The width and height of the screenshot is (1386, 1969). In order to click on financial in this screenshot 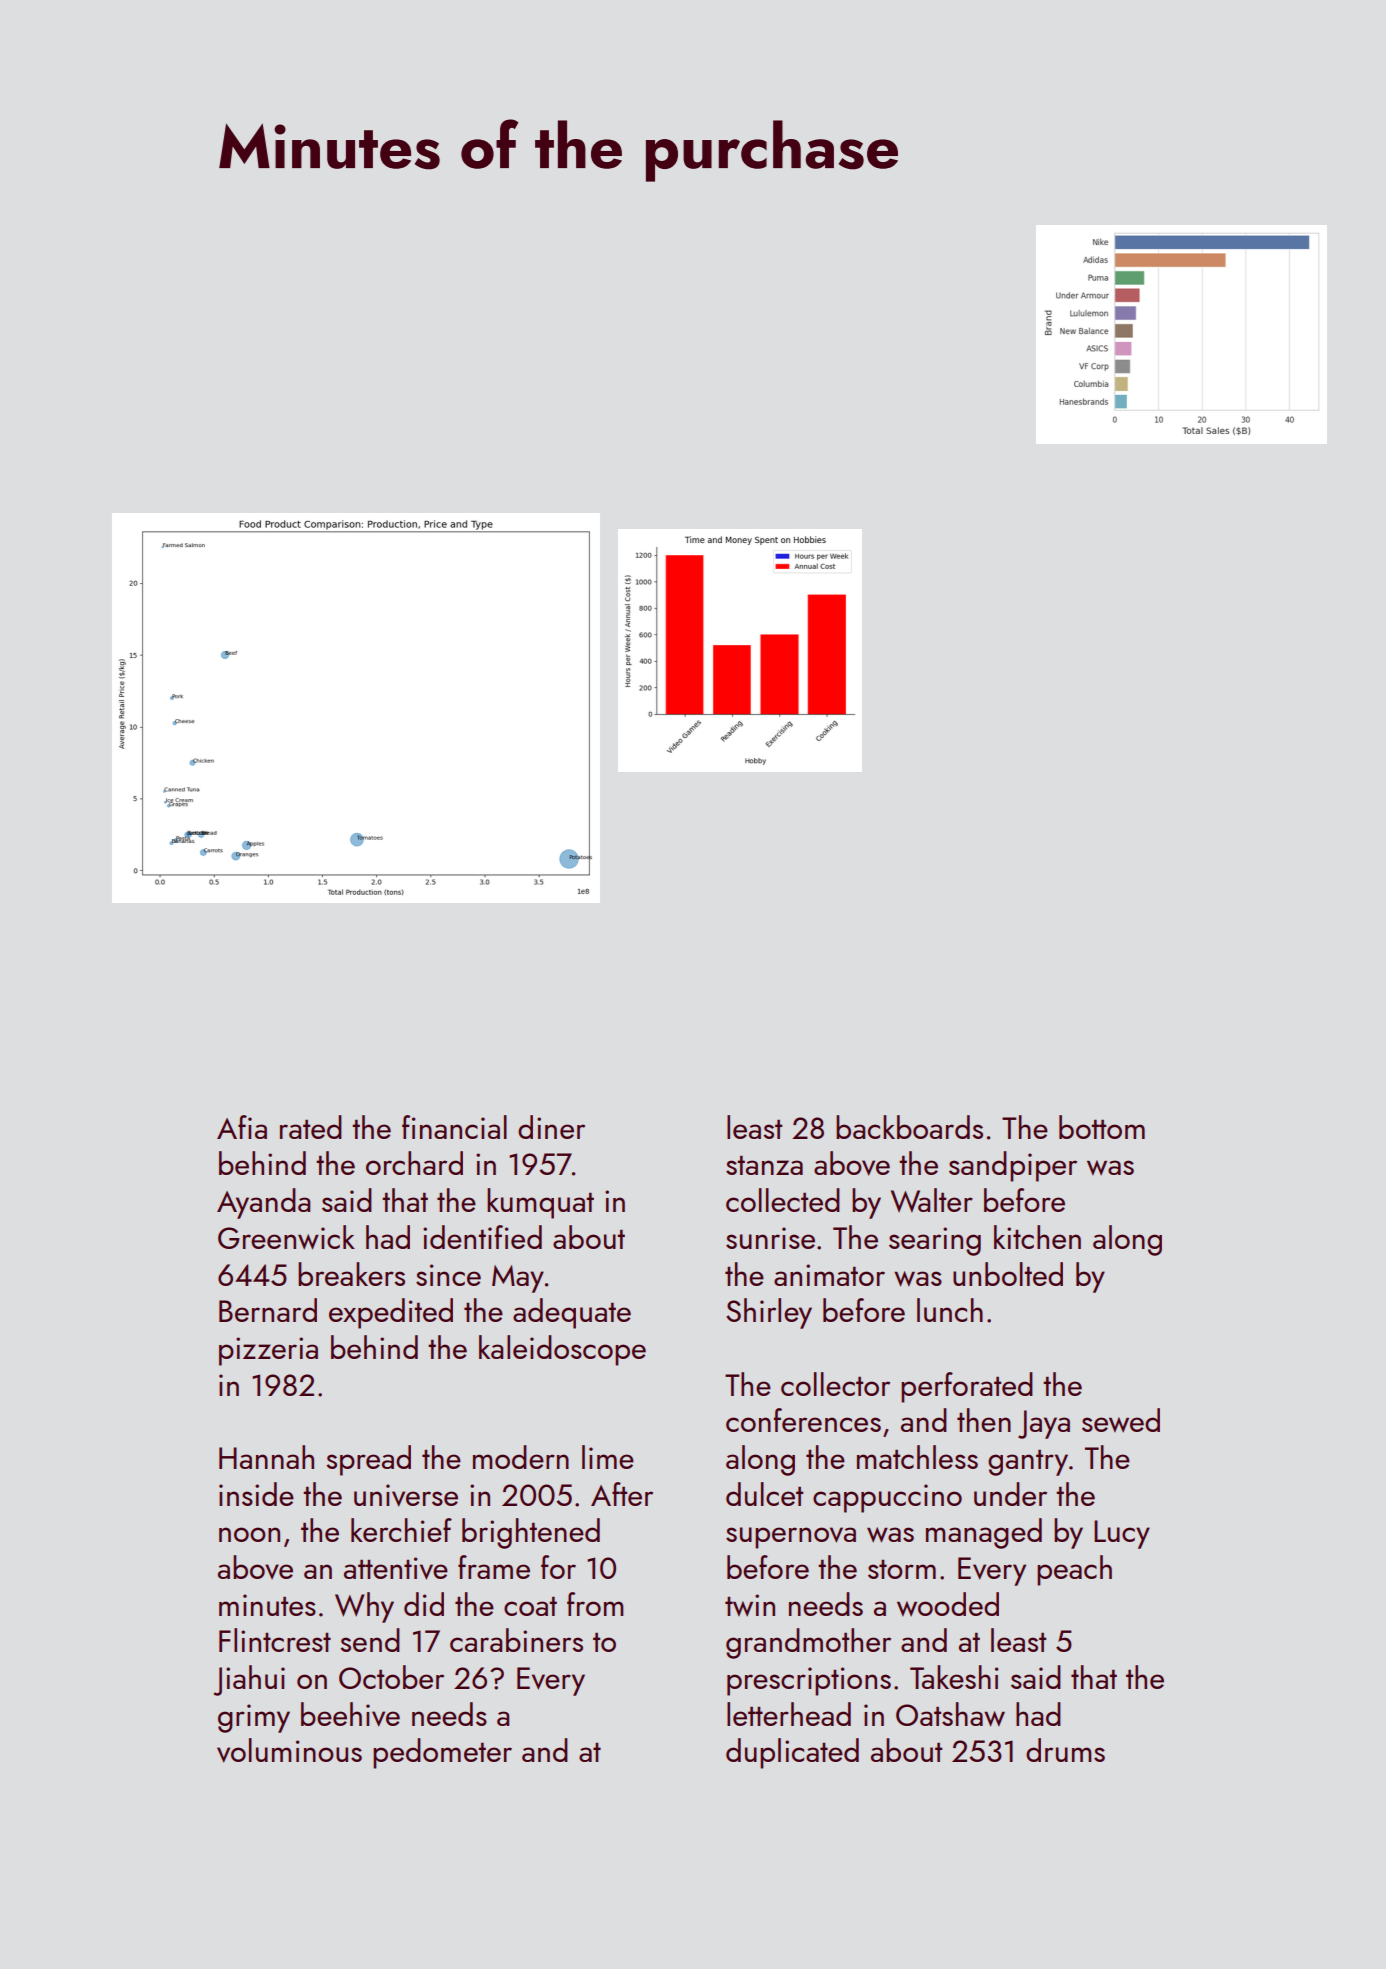, I will do `click(454, 1127)`.
